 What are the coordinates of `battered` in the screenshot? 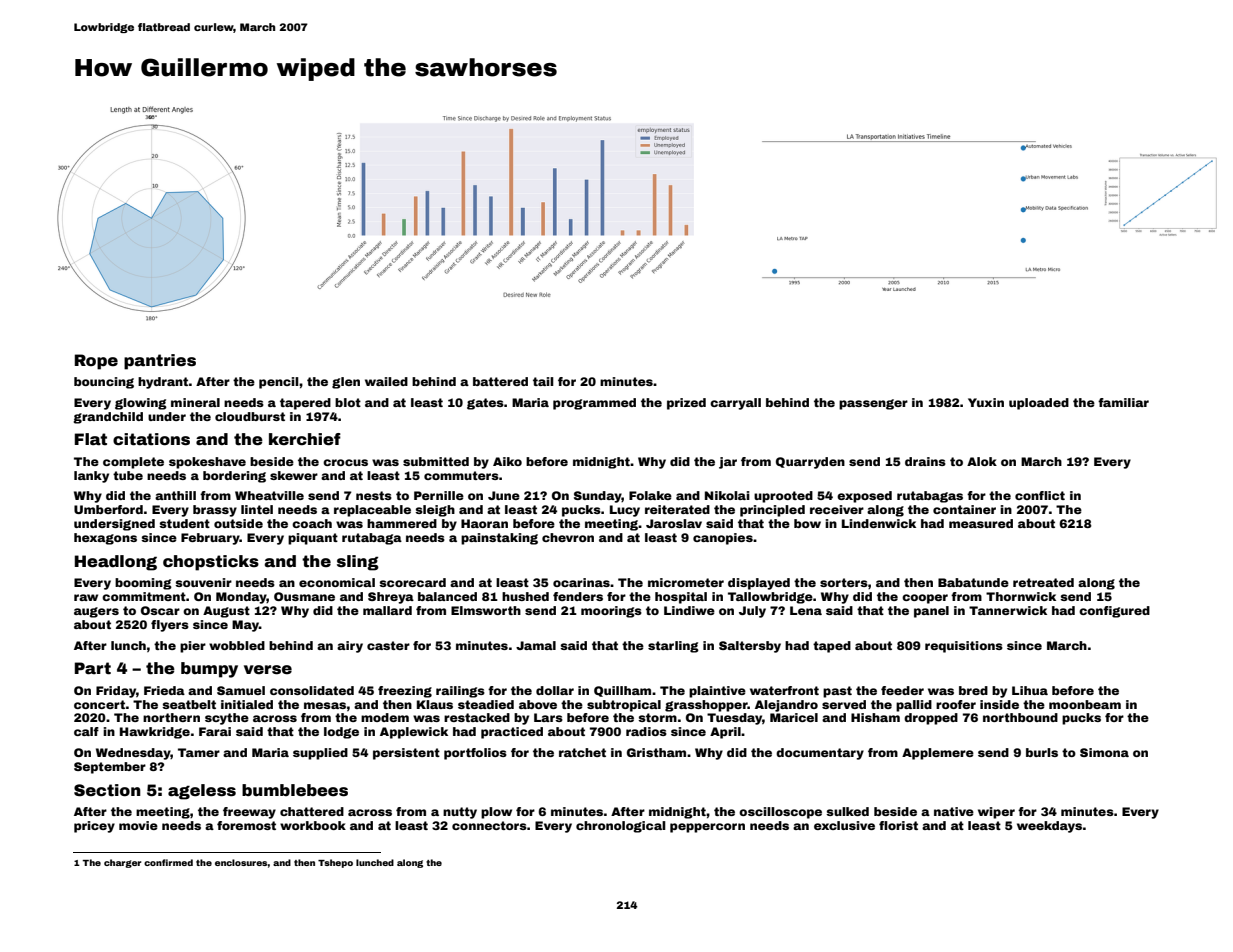 It's located at (500, 381).
